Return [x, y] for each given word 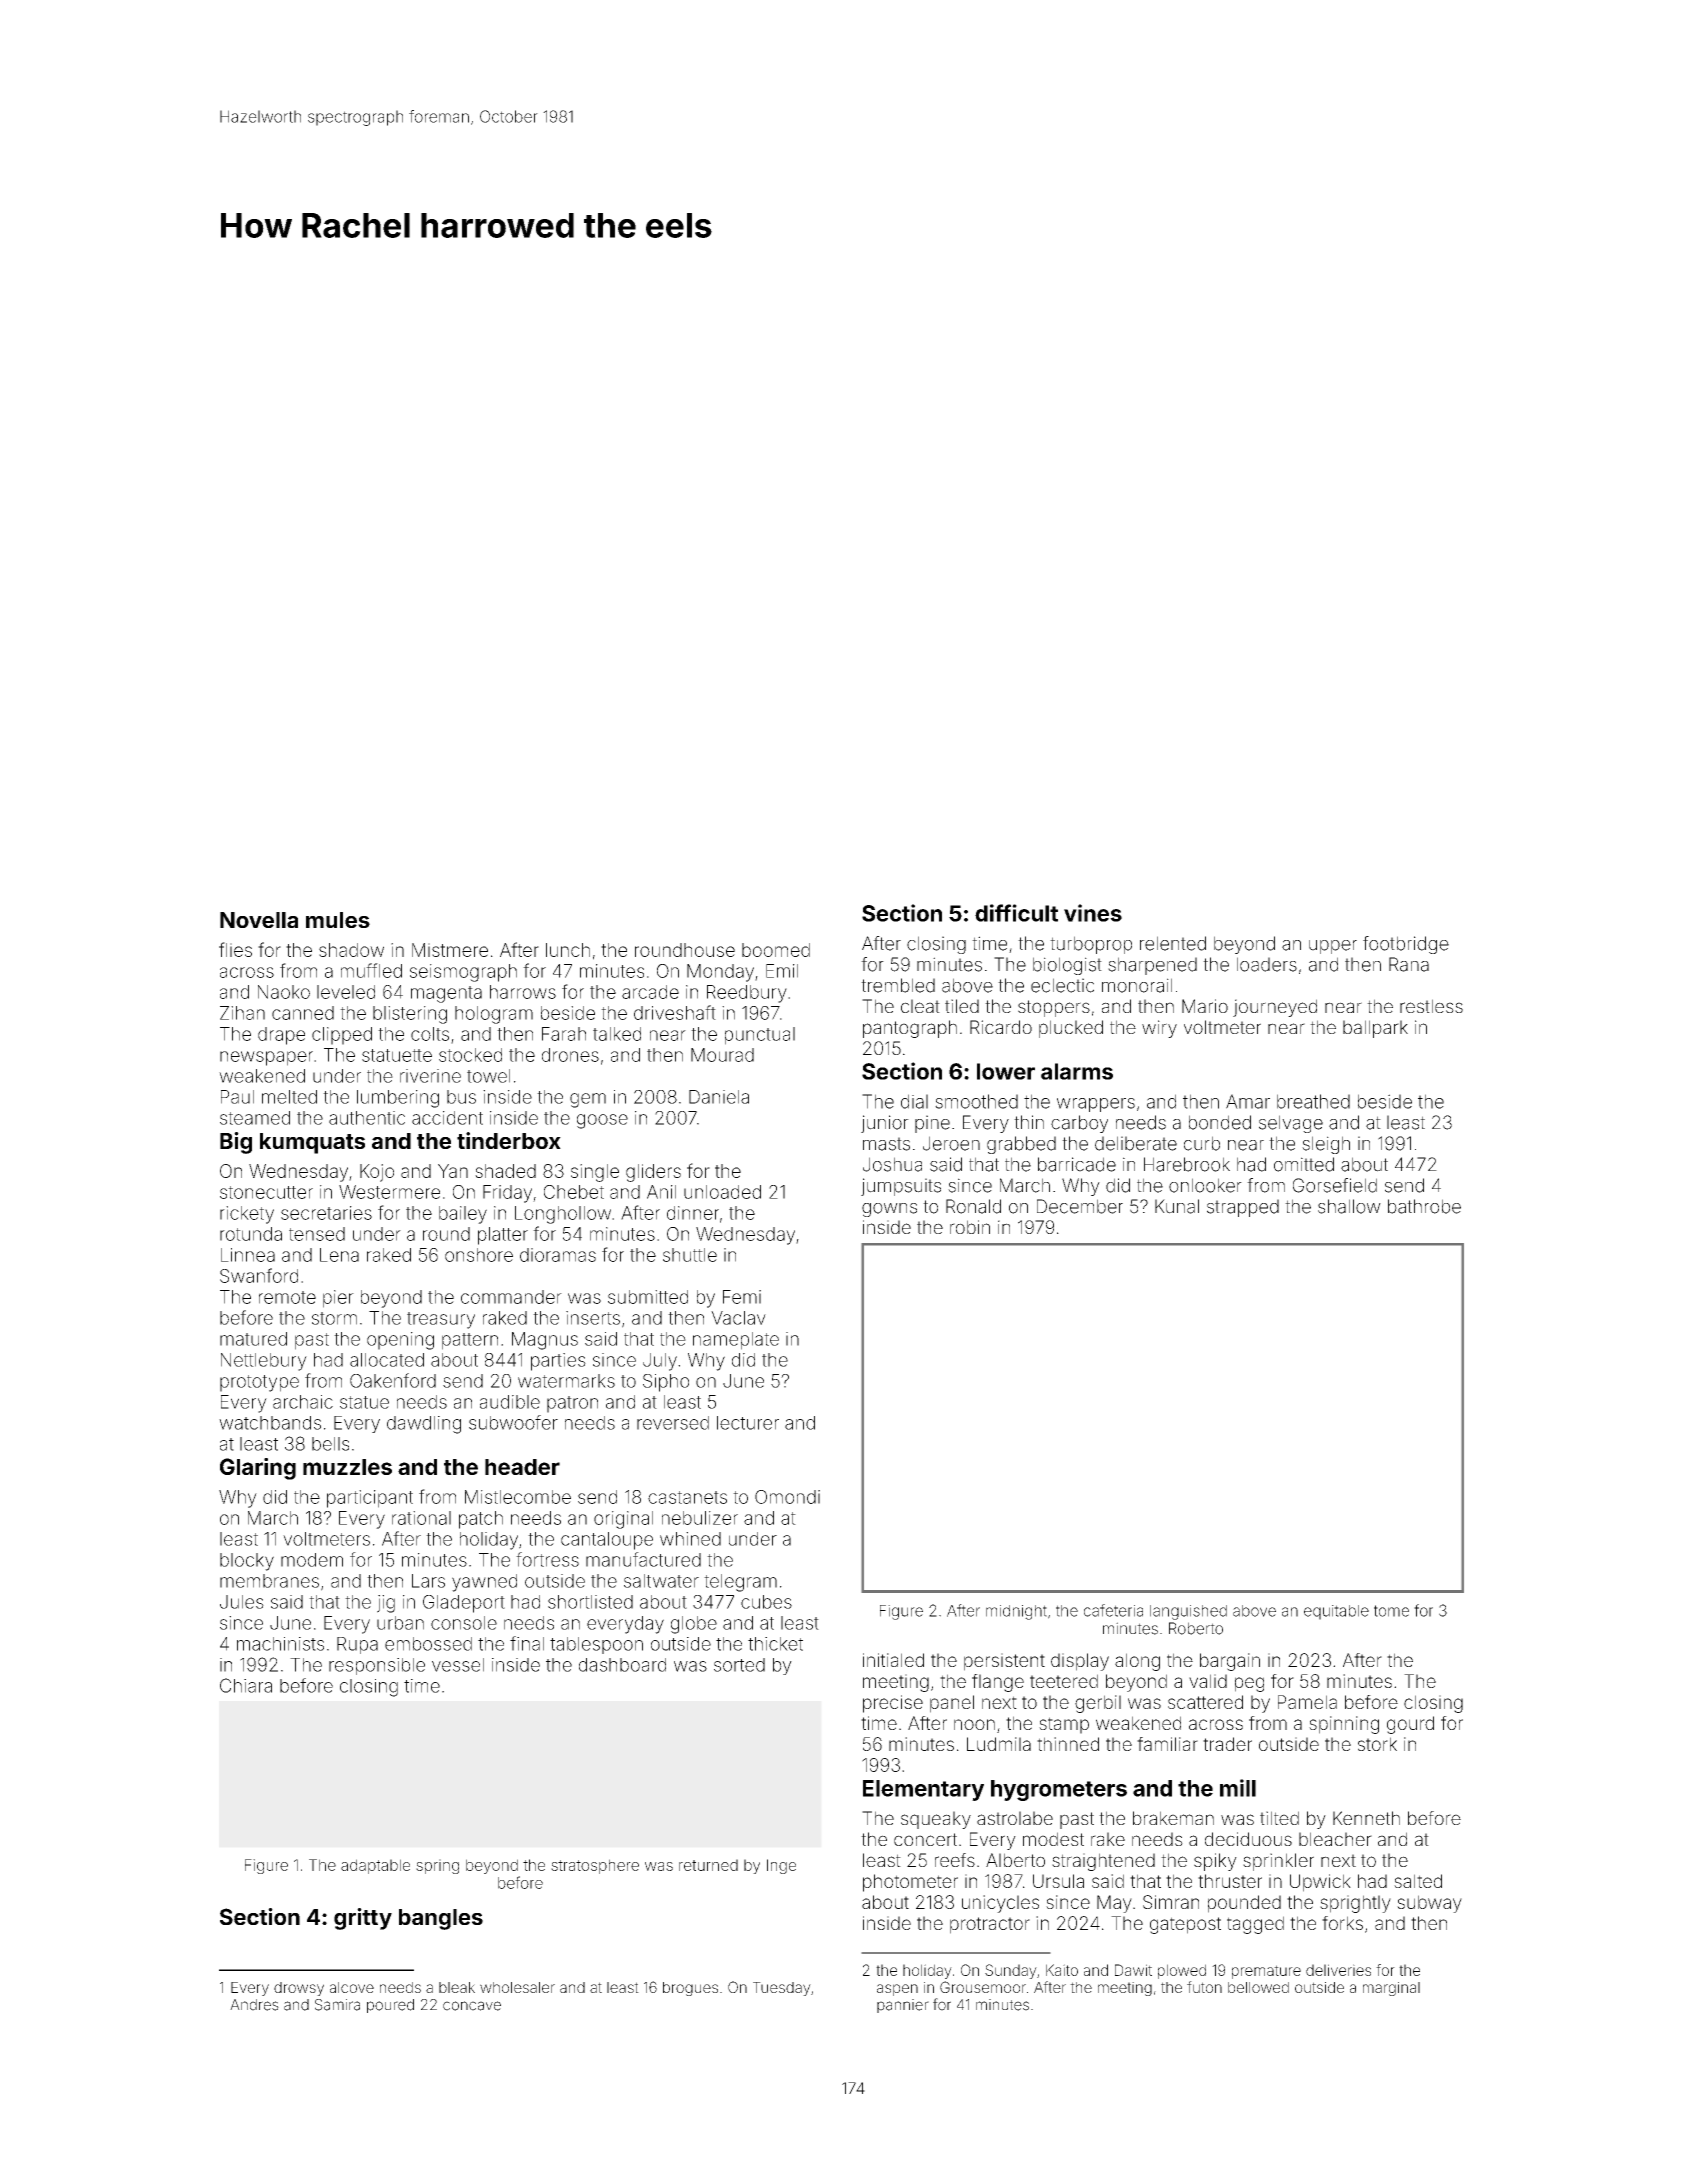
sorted [739, 1665]
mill [1238, 1788]
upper [1333, 947]
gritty [363, 1919]
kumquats [312, 1143]
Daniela [719, 1097]
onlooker [1205, 1185]
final [527, 1643]
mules [338, 920]
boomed [776, 950]
